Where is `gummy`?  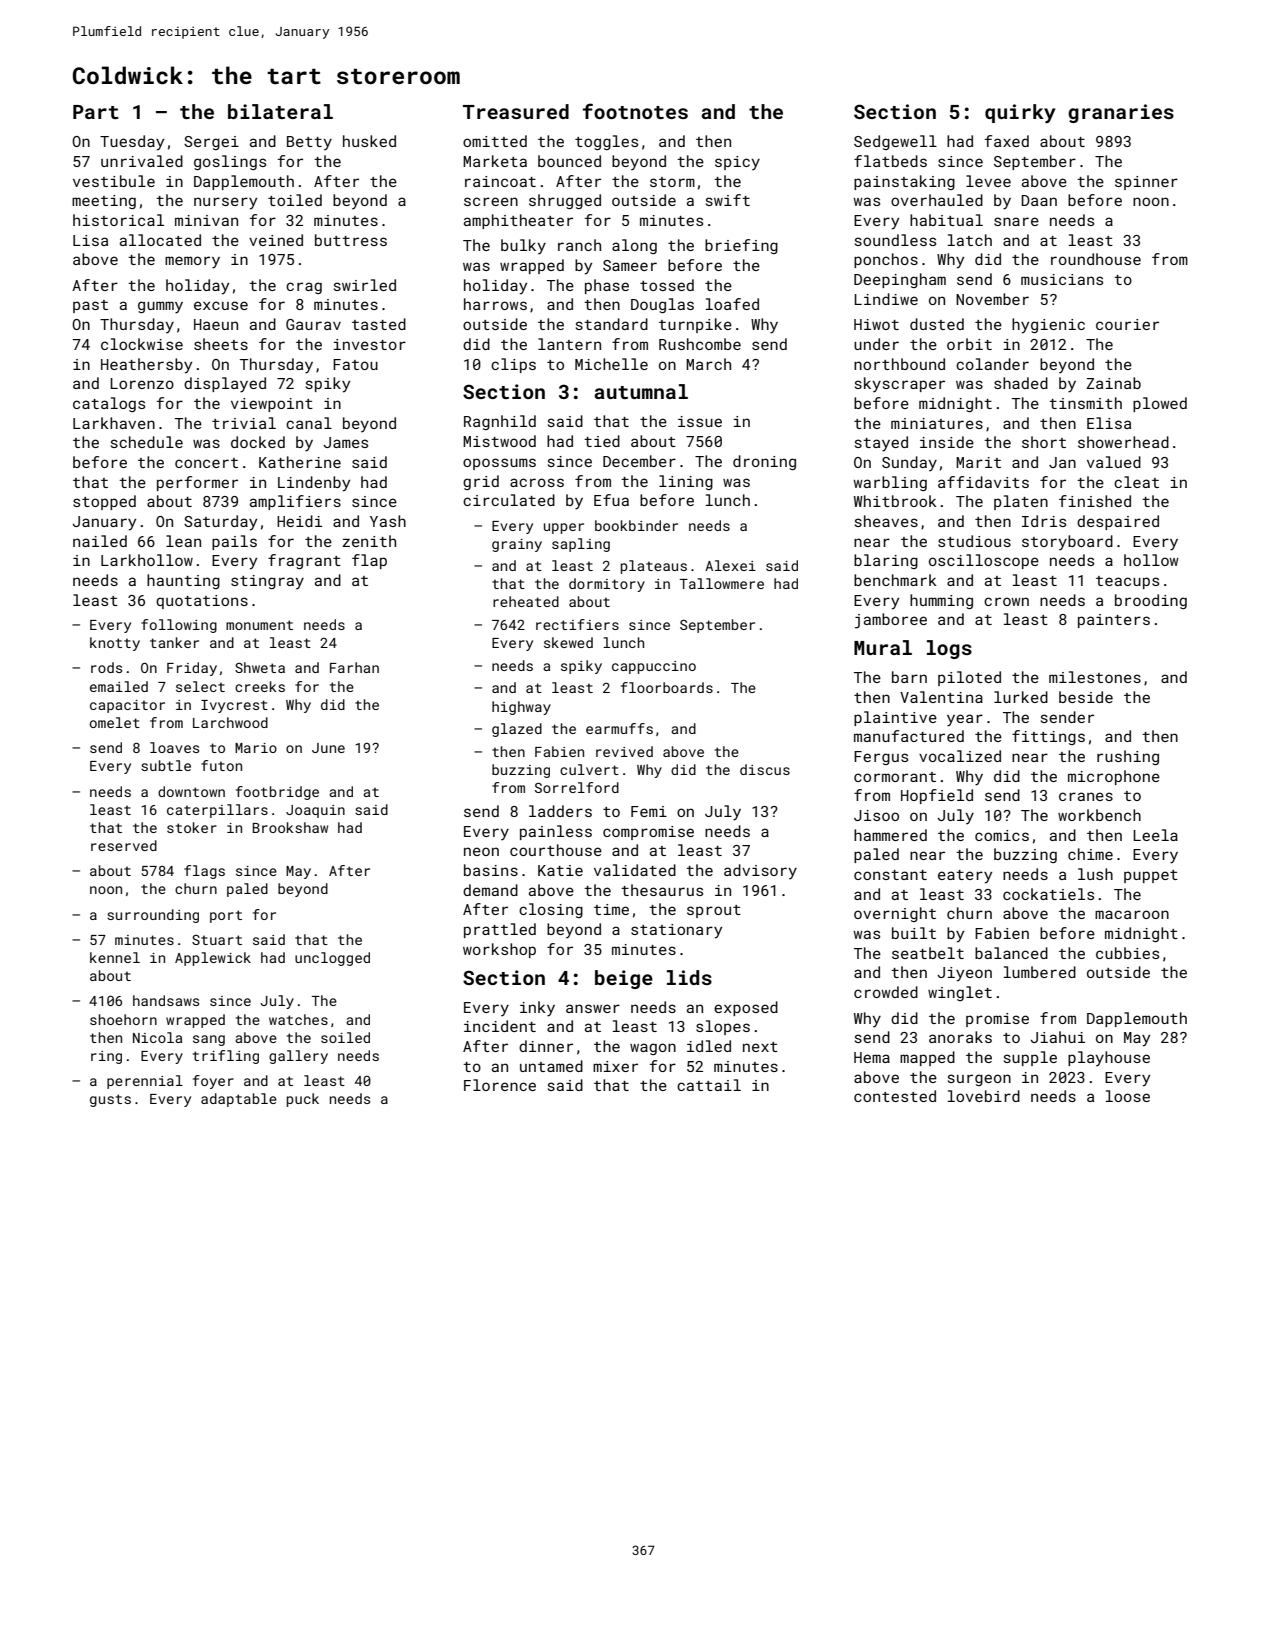 gummy is located at coordinates (160, 307).
